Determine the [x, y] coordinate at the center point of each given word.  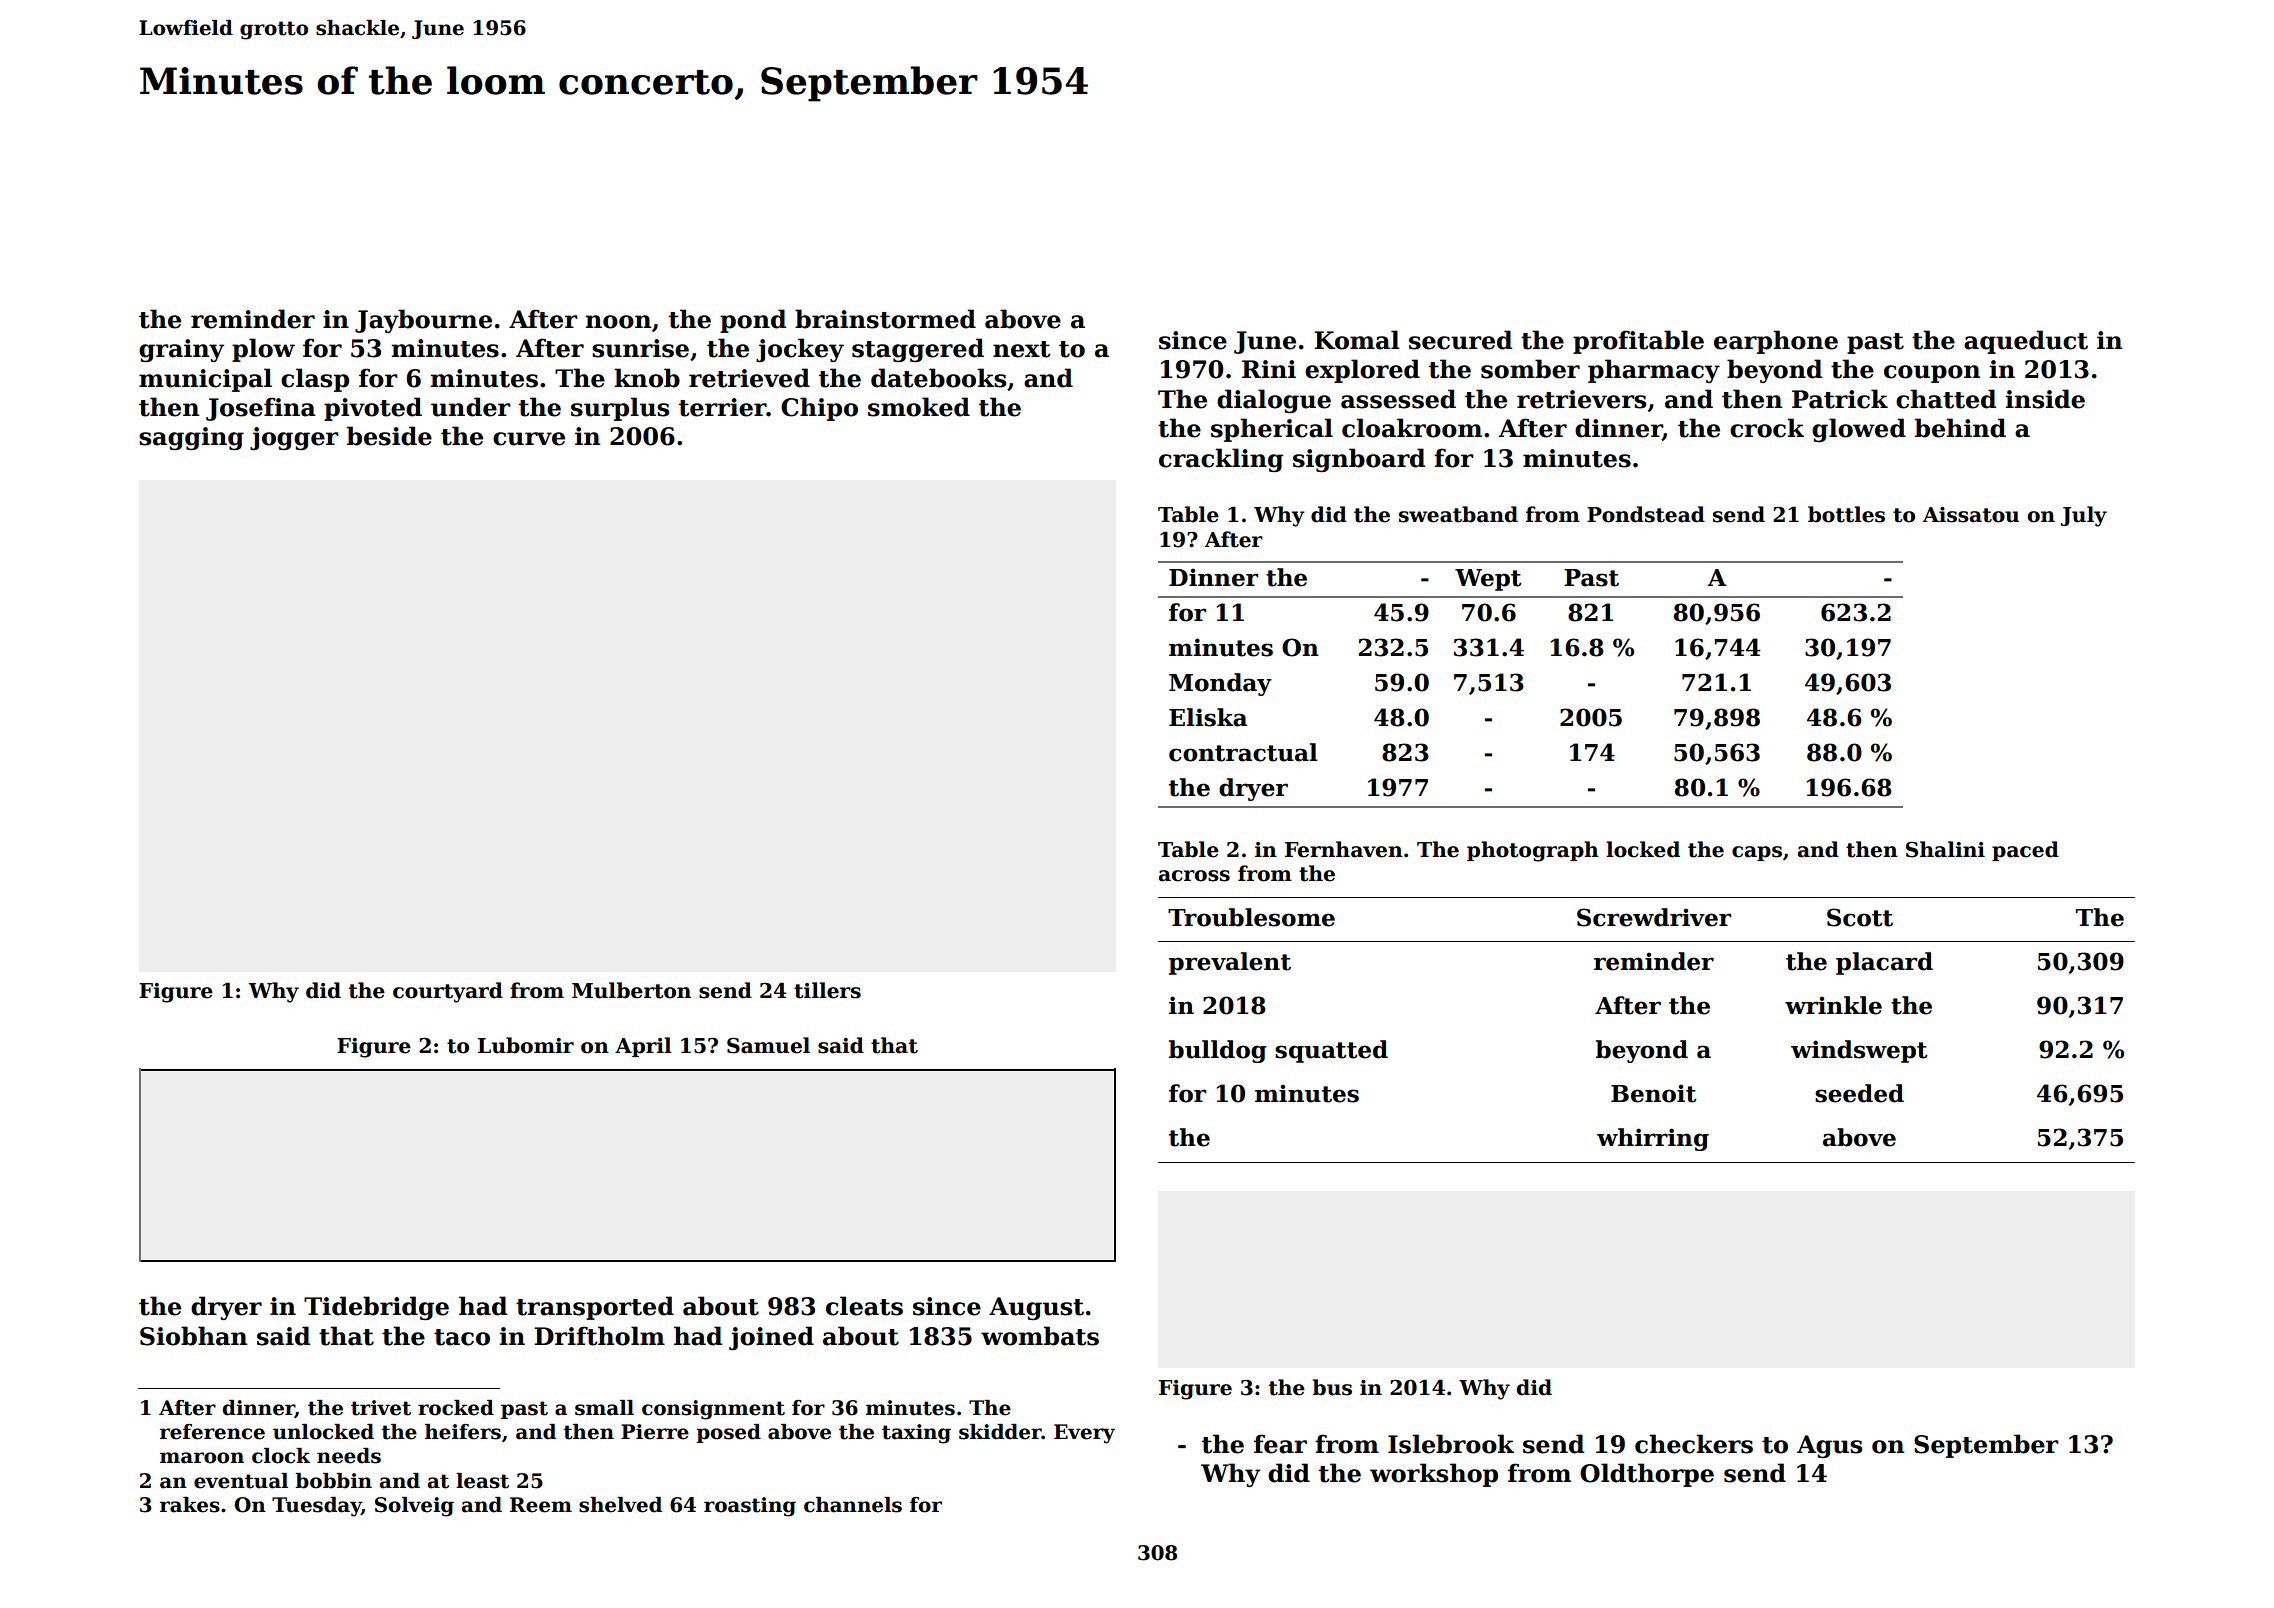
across [1194, 876]
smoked [919, 407]
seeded [1859, 1093]
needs [349, 1456]
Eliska [1208, 717]
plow [263, 350]
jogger [294, 438]
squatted [1331, 1051]
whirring [1653, 1139]
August [1036, 1308]
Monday [1220, 684]
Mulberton [631, 990]
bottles [1846, 514]
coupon [1932, 374]
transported [595, 1308]
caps [1757, 853]
